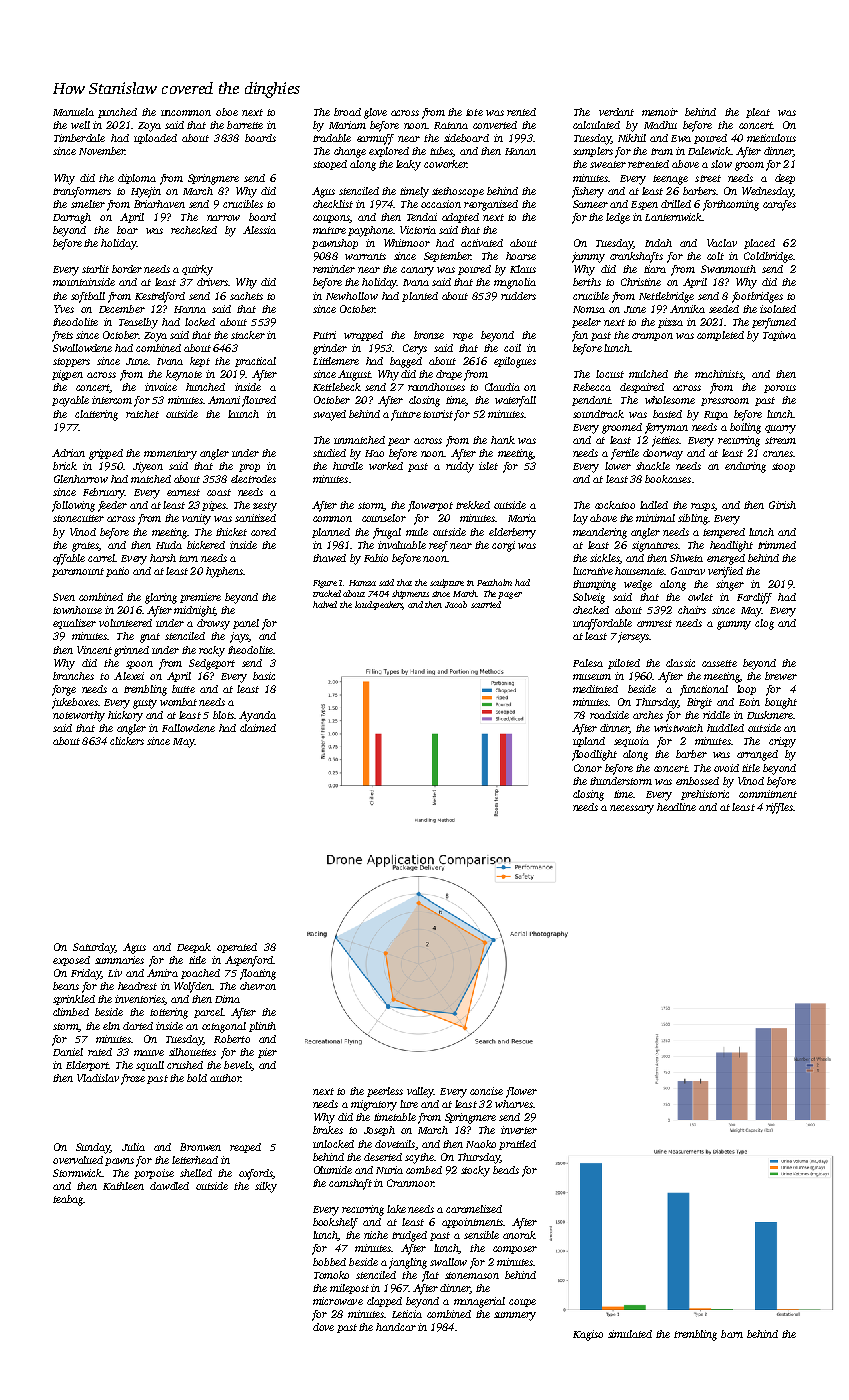  Describe the element at coordinates (758, 113) in the image. I see `pleat` at that location.
